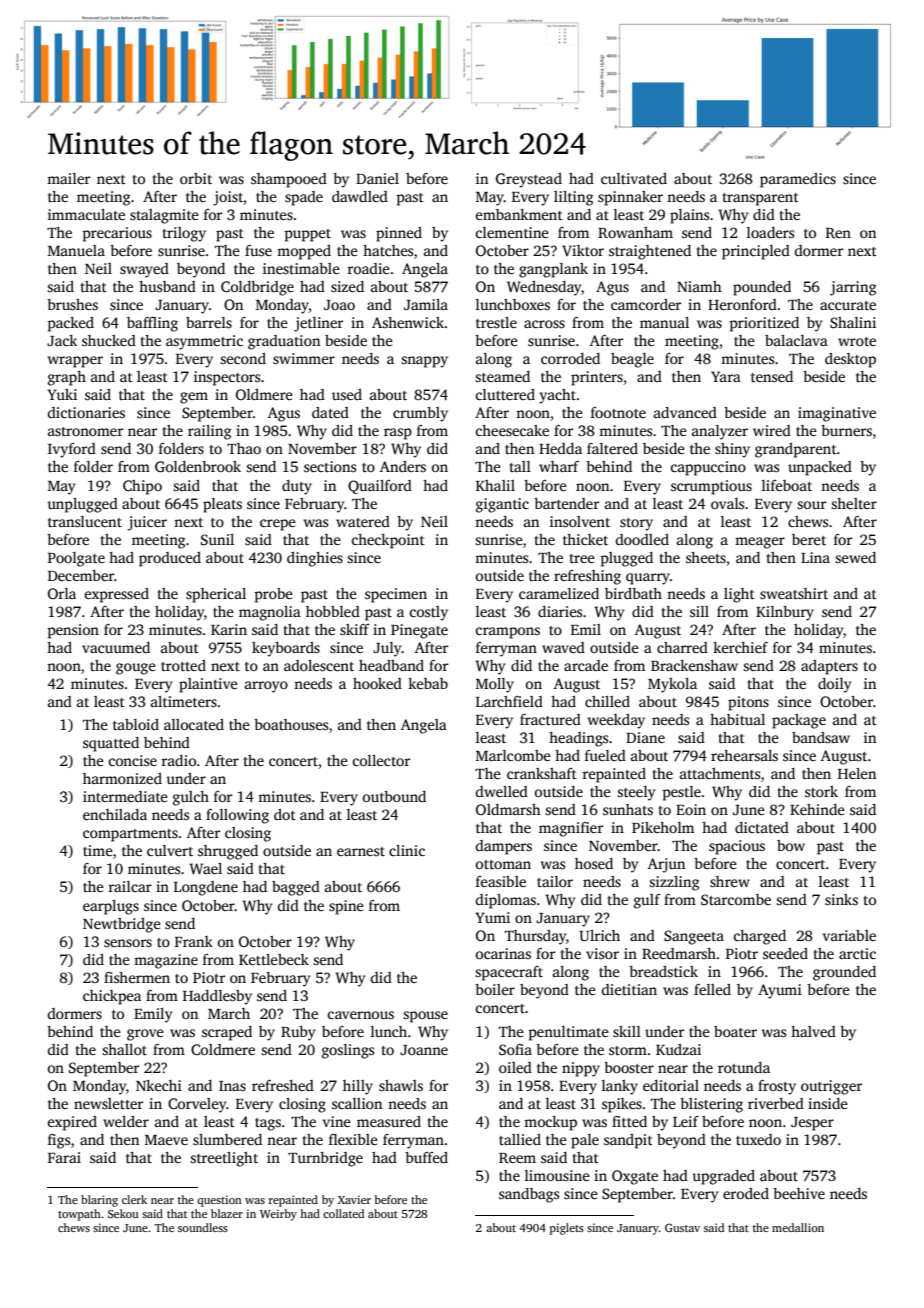 The image size is (924, 1308). I want to click on towpath, so click(79, 1215).
